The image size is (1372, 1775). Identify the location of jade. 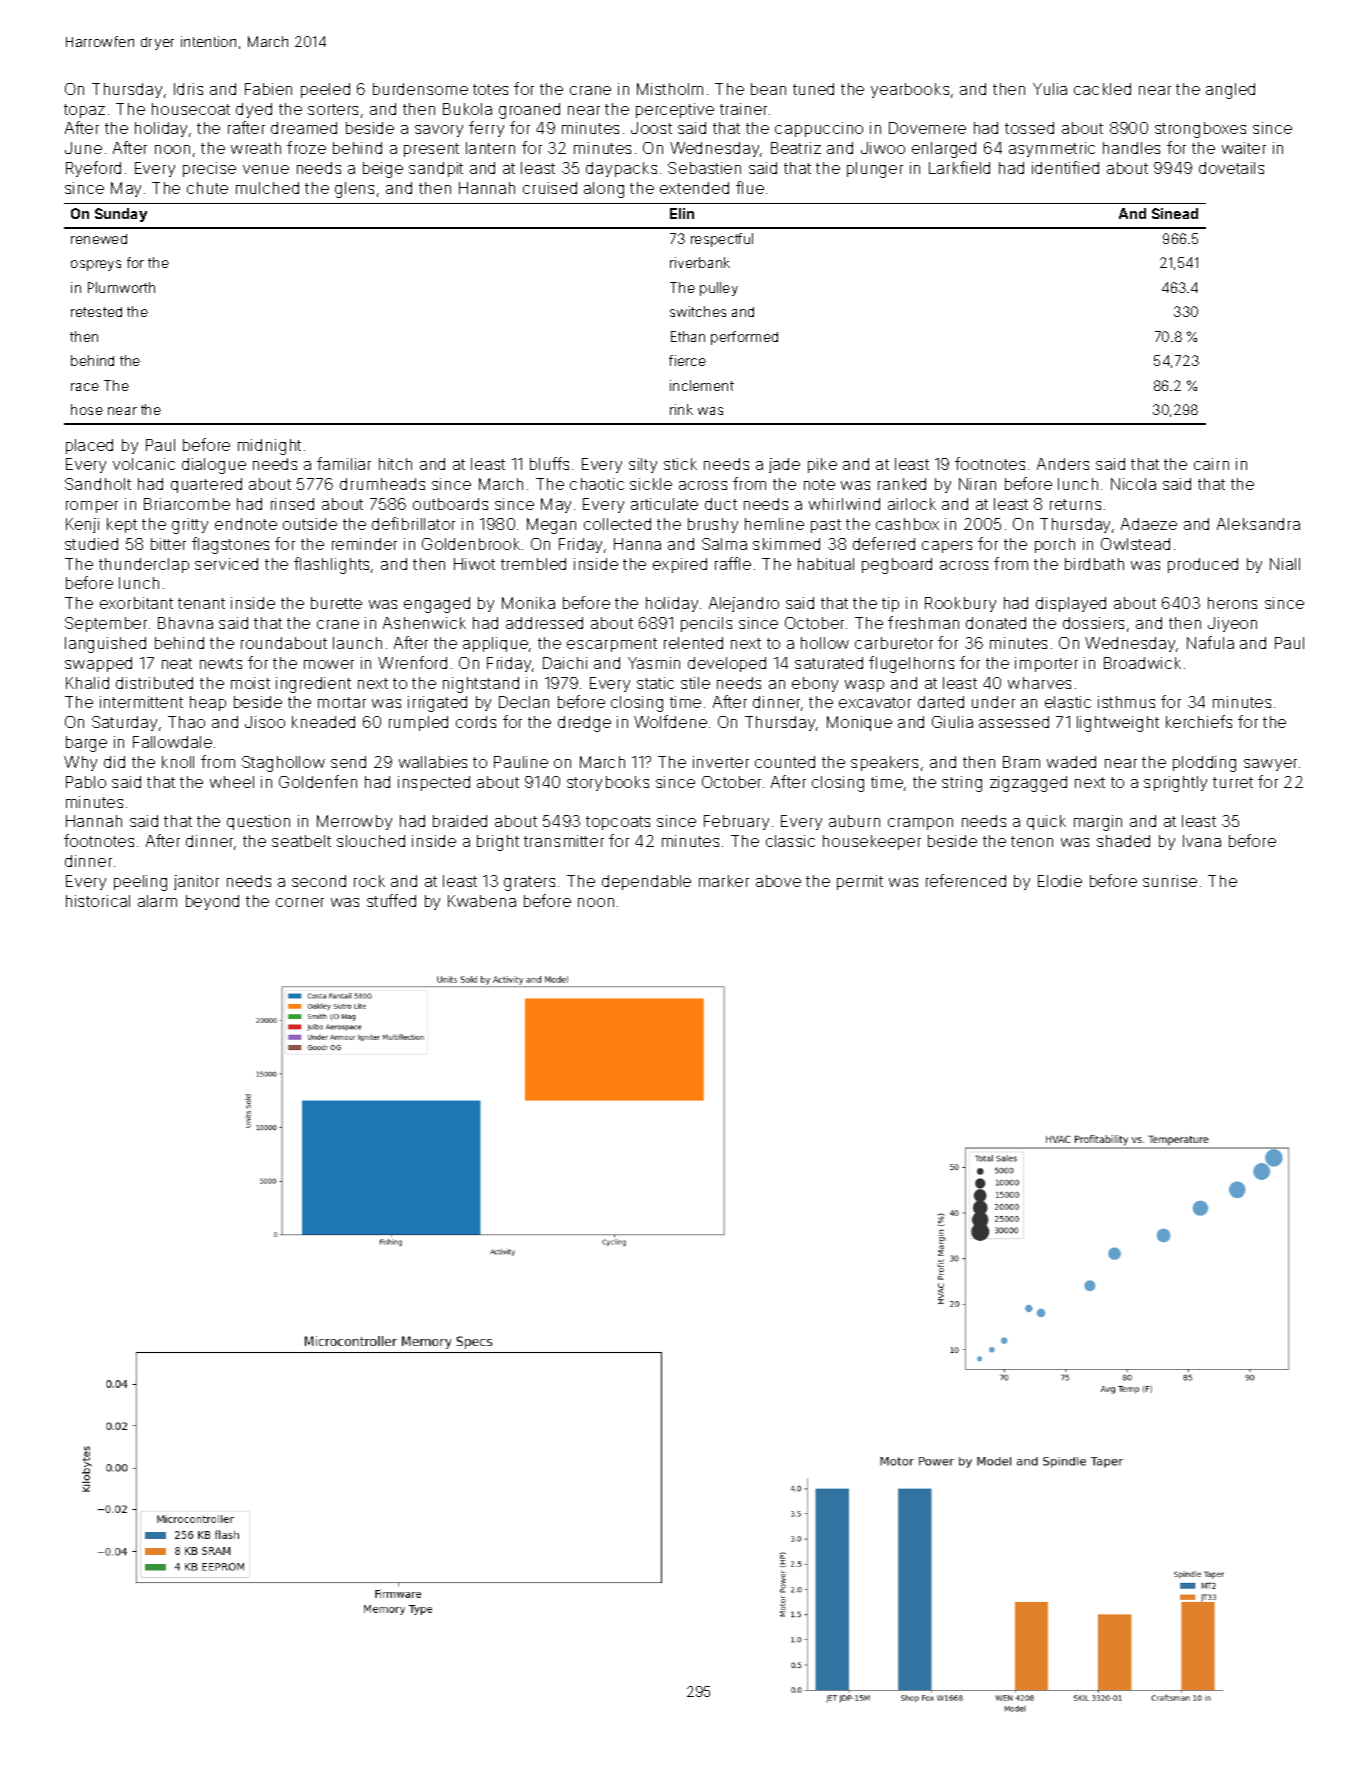
(784, 465).
